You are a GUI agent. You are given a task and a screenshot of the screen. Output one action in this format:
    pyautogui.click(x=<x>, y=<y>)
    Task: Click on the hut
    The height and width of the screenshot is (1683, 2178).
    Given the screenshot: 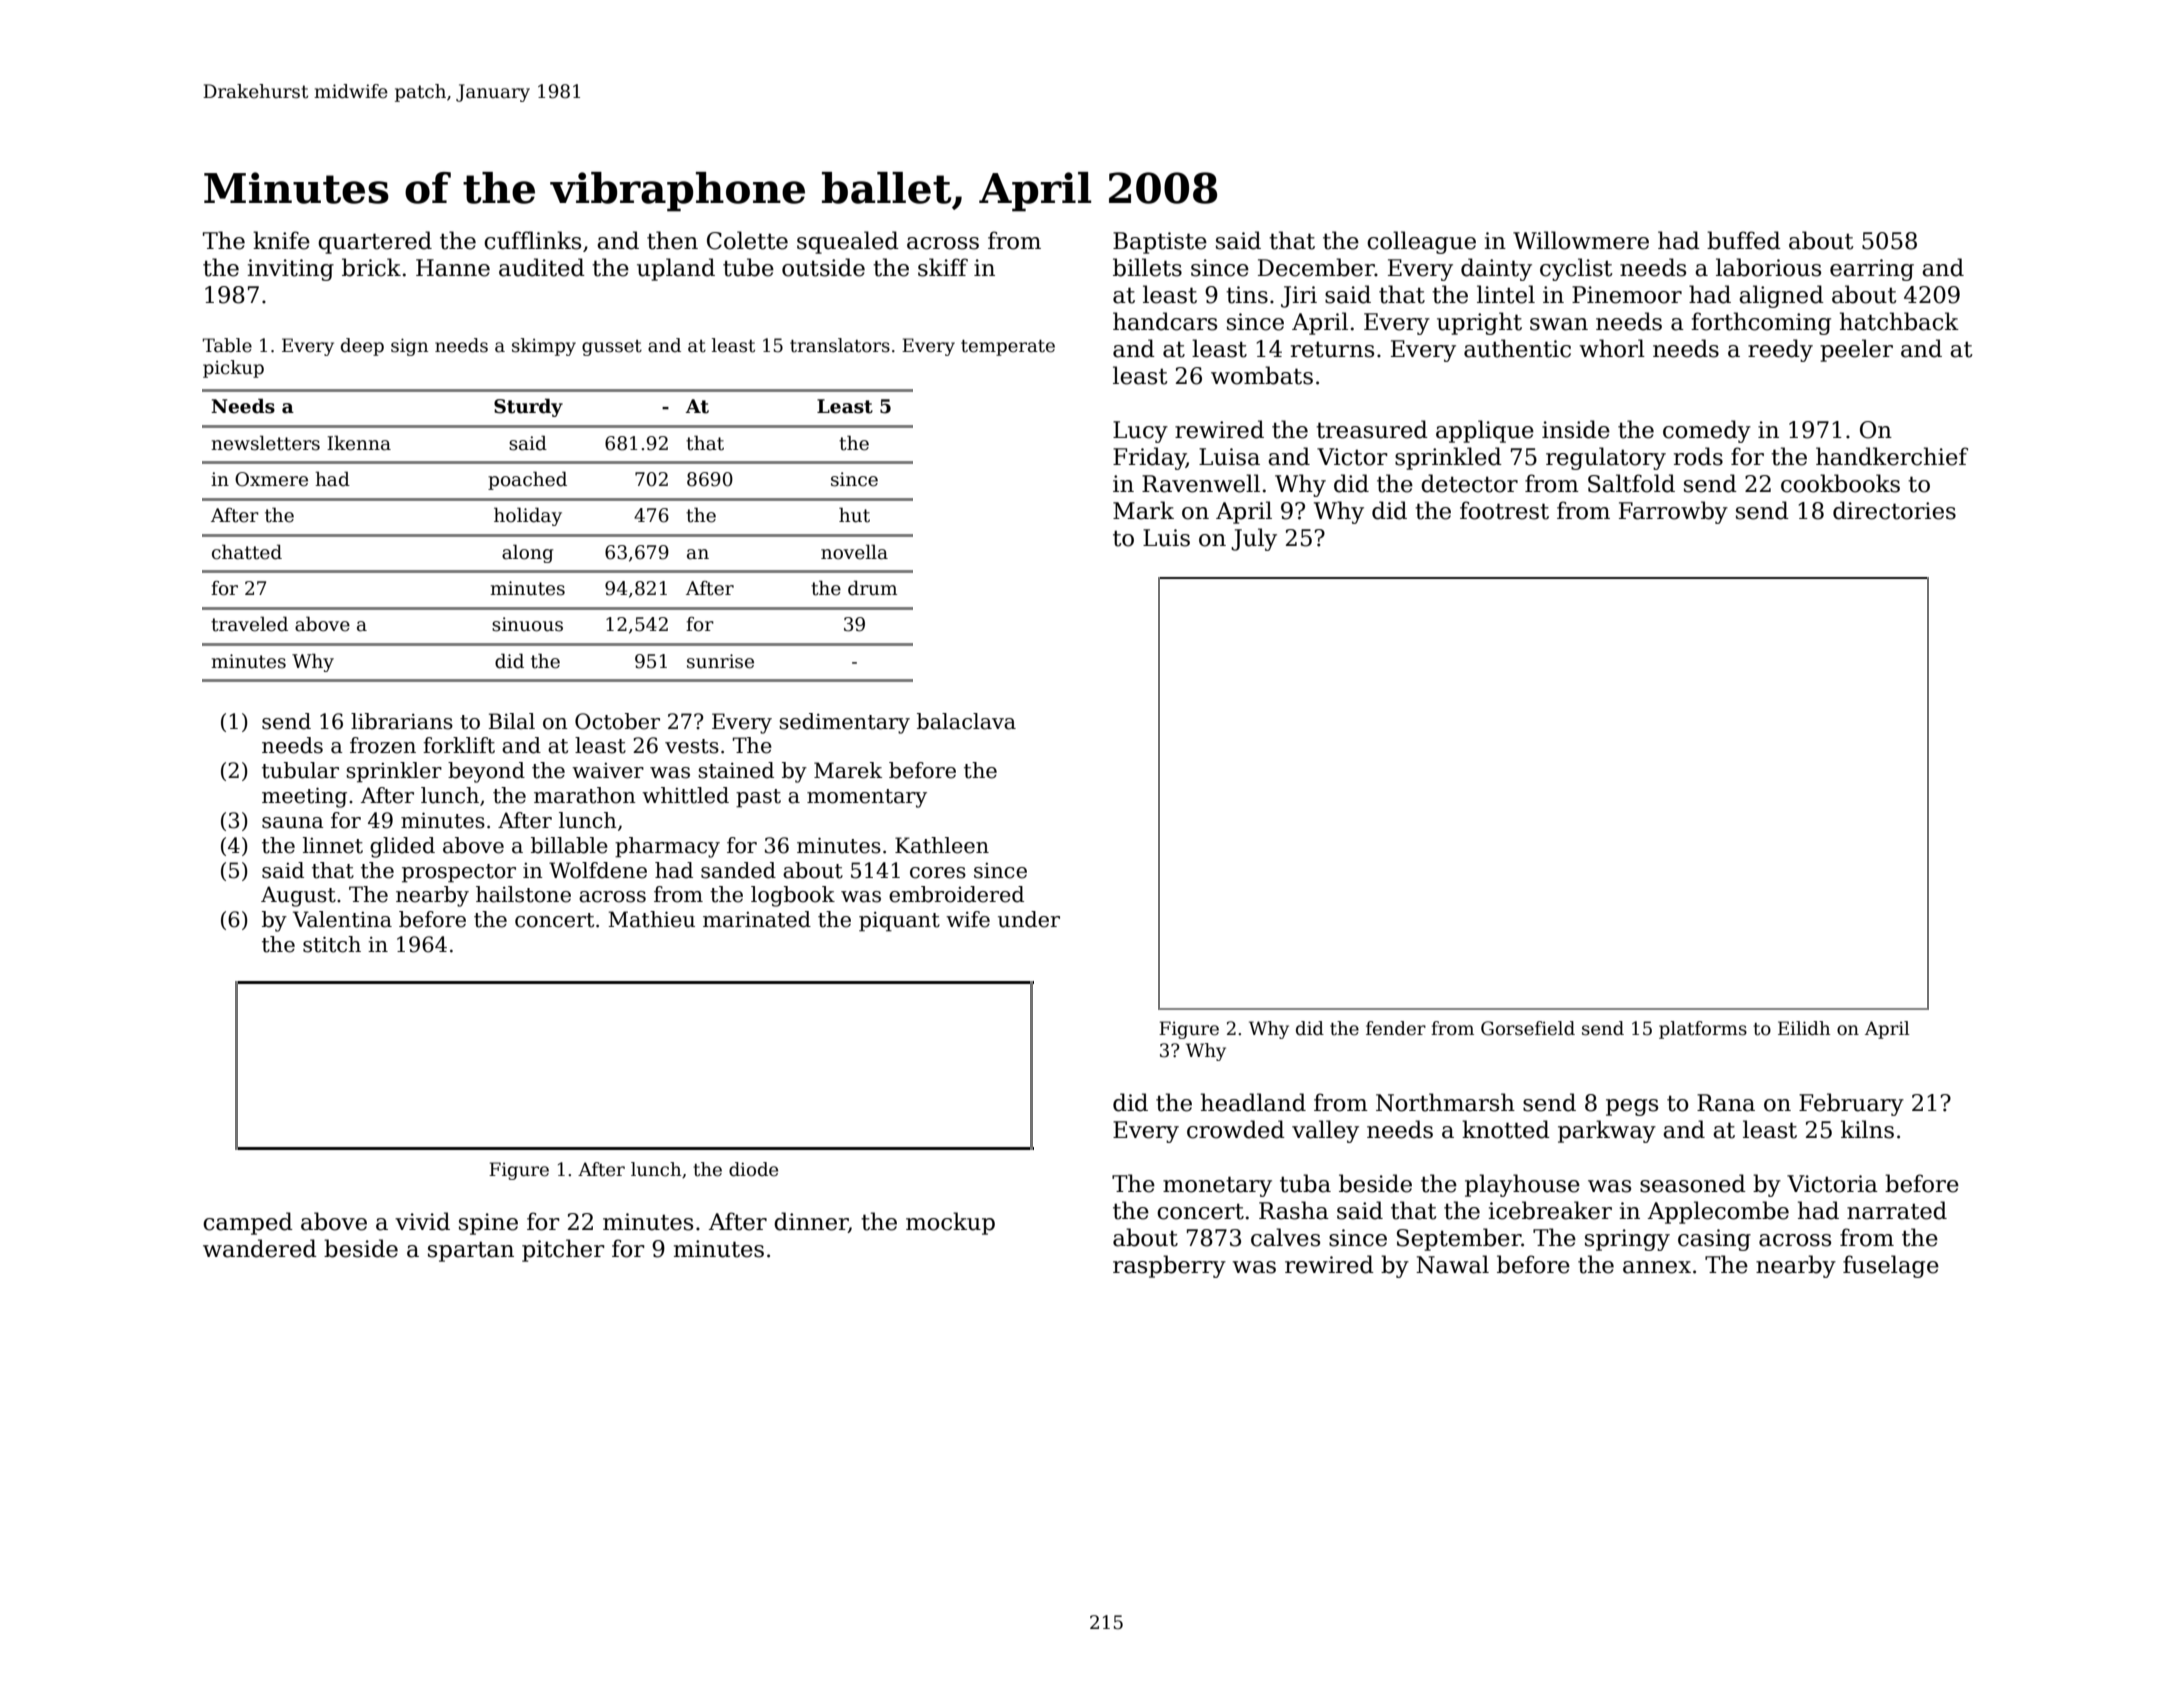 What is the action you would take?
    pyautogui.click(x=854, y=515)
